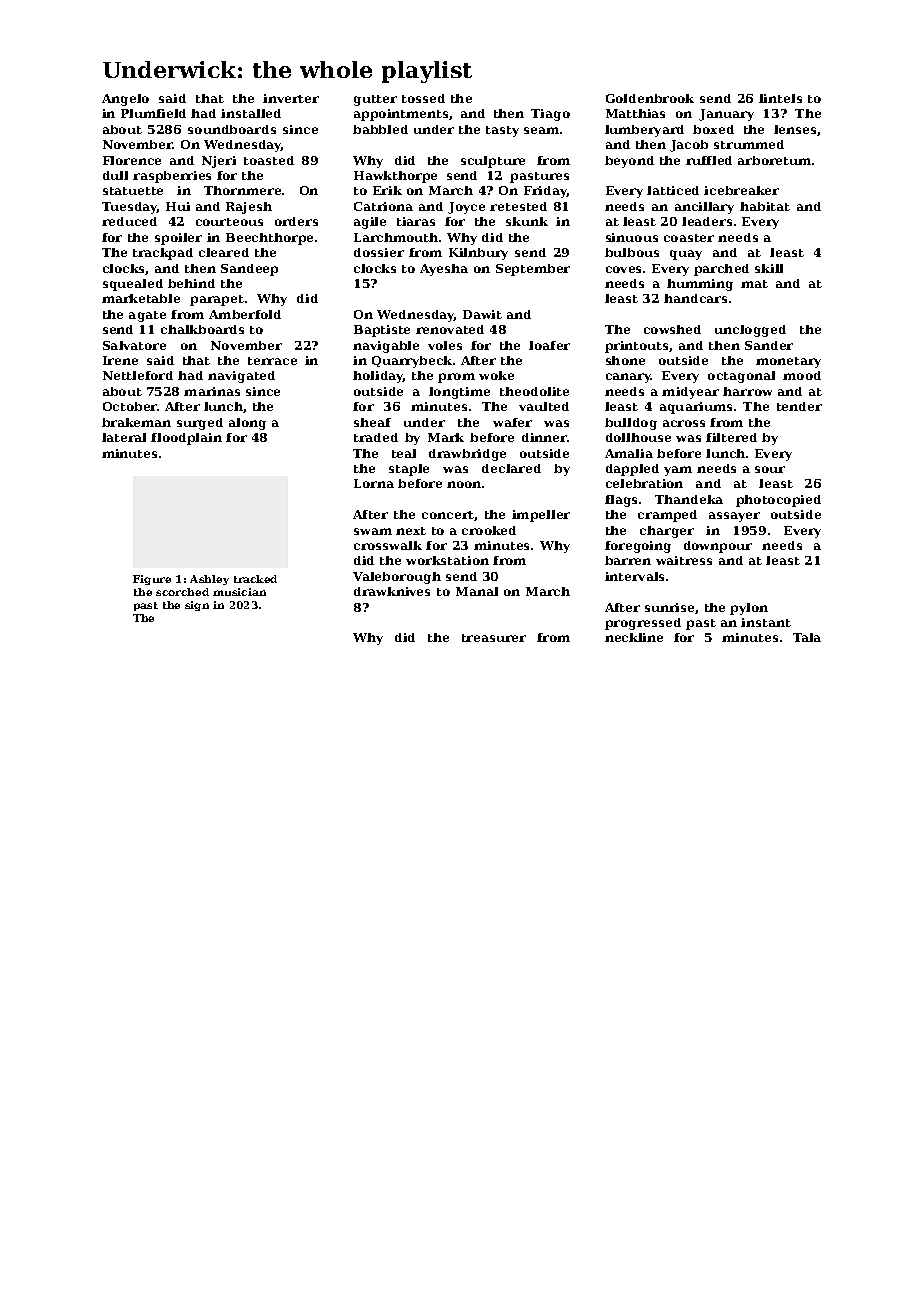 This screenshot has width=924, height=1308. I want to click on sign, so click(197, 606).
